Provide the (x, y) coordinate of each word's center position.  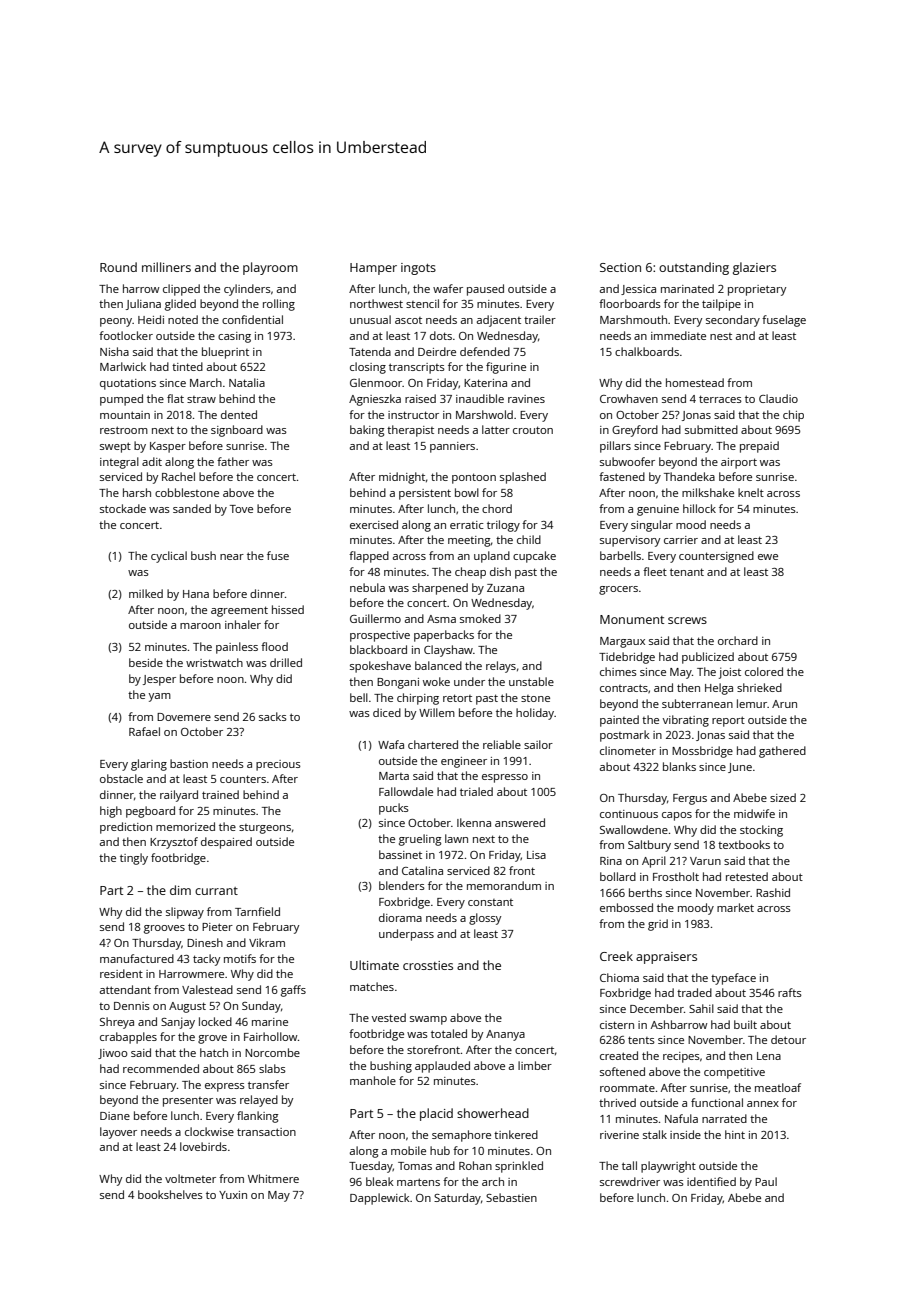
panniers (452, 447)
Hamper (373, 269)
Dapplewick (380, 1199)
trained (220, 794)
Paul (766, 1181)
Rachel (178, 476)
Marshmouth (633, 319)
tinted (187, 366)
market (735, 907)
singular (652, 526)
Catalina (422, 870)
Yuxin (233, 1195)
